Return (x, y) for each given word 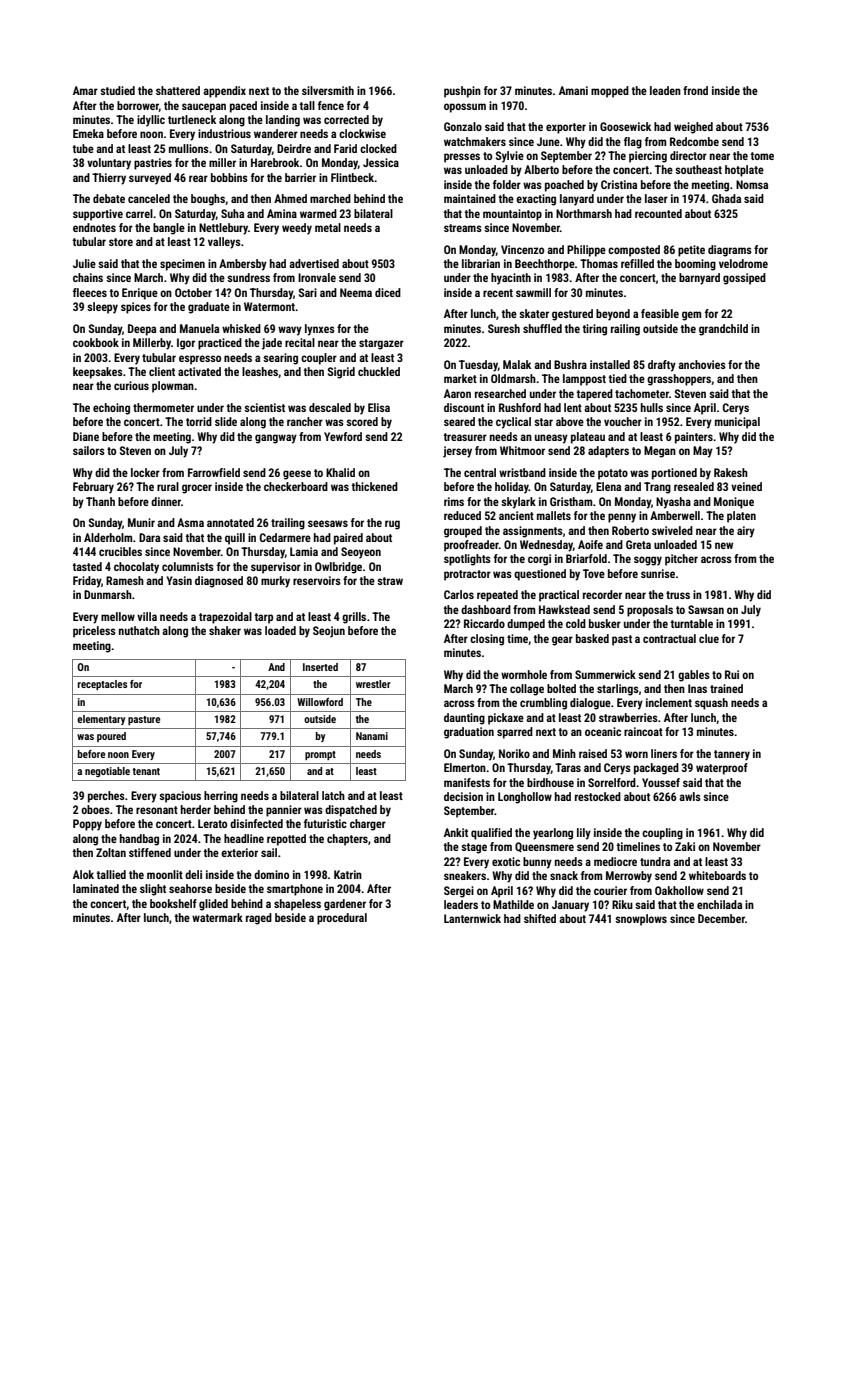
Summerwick (605, 674)
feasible (660, 313)
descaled (330, 407)
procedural (342, 919)
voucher (623, 421)
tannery (732, 755)
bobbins (229, 177)
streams (463, 228)
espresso (200, 360)
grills (354, 618)
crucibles (120, 551)
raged (259, 919)
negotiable (107, 772)
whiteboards (717, 875)
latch (333, 795)
